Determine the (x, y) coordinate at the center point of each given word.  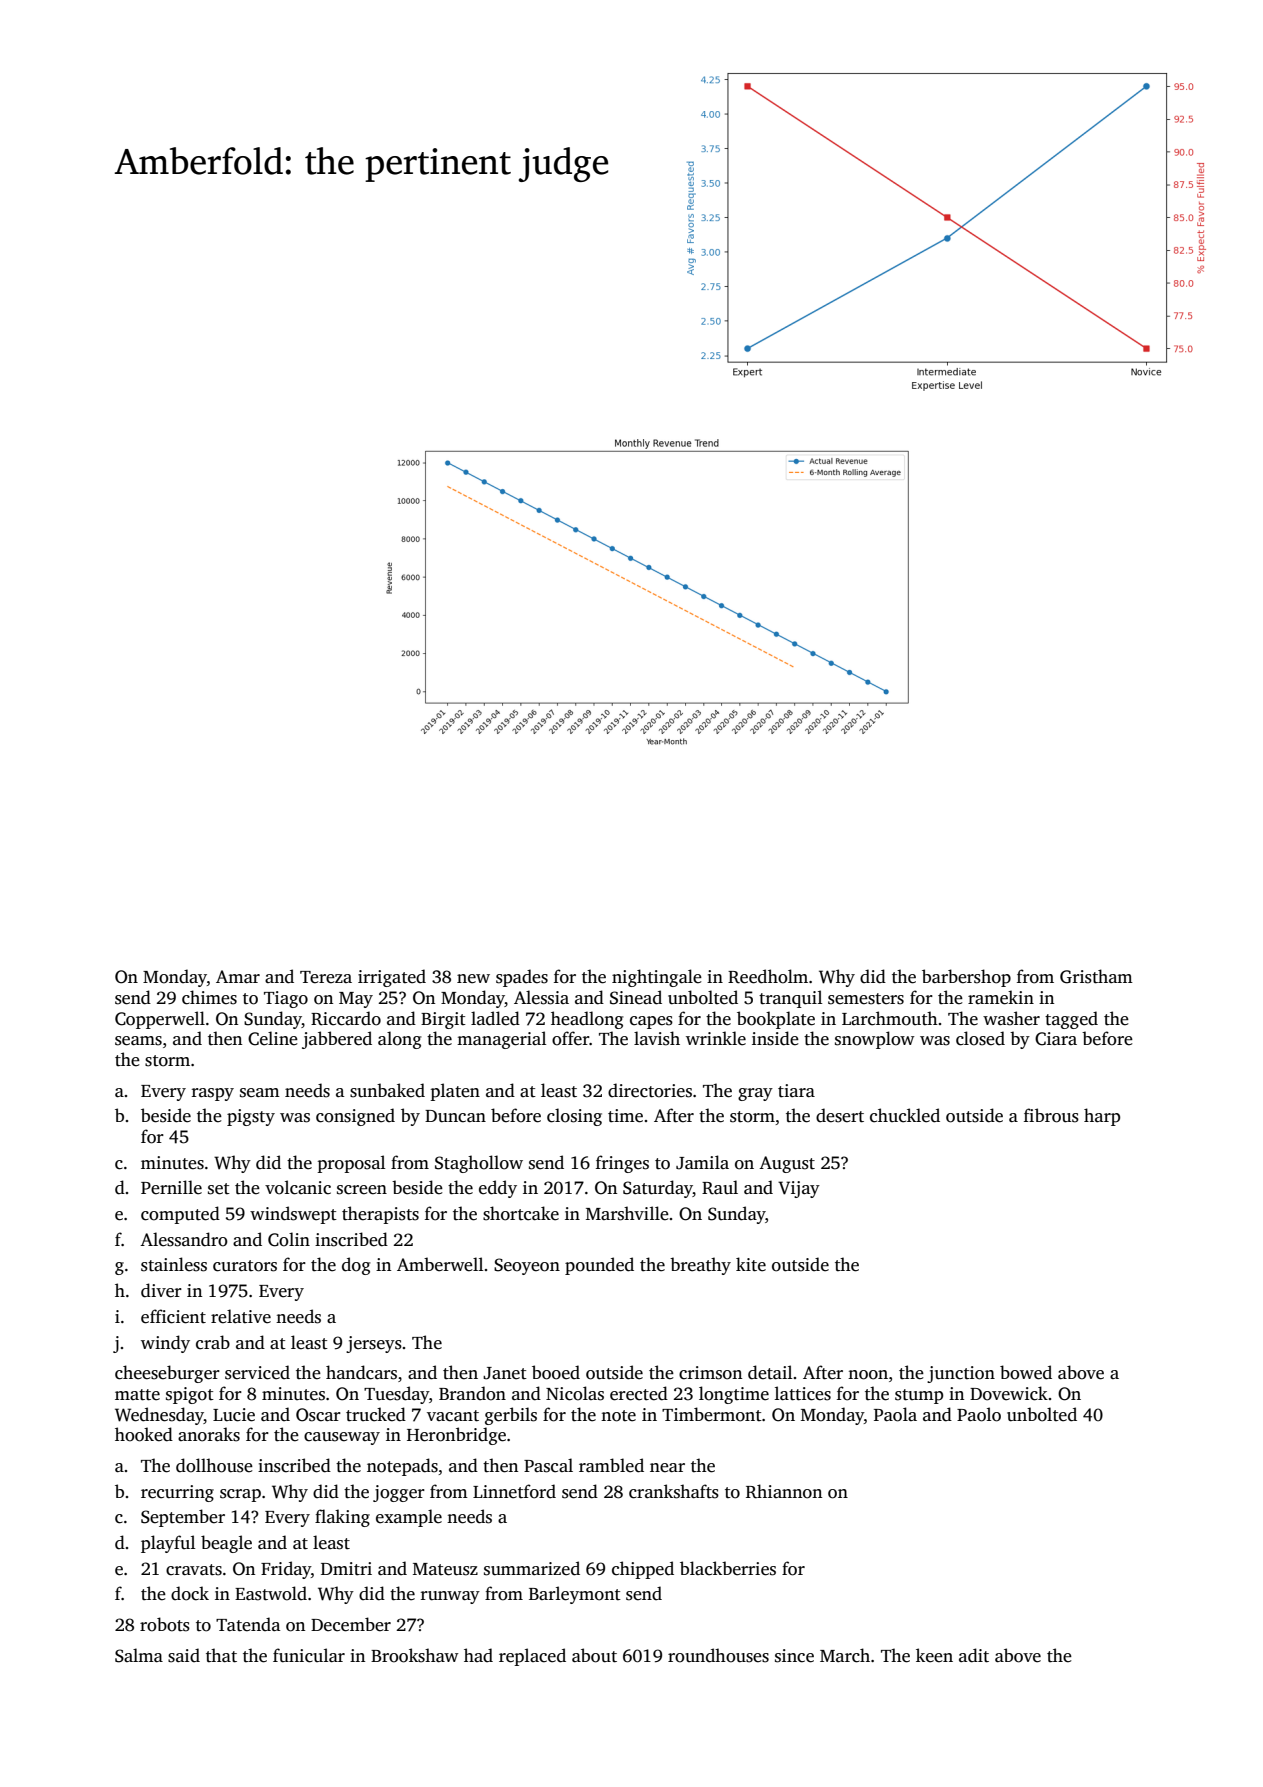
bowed (1026, 1372)
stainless (174, 1264)
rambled (611, 1465)
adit (974, 1655)
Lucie (234, 1415)
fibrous (1051, 1115)
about (594, 1655)
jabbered (337, 1040)
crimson (710, 1373)
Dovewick (1009, 1393)
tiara (796, 1091)
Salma (139, 1655)
